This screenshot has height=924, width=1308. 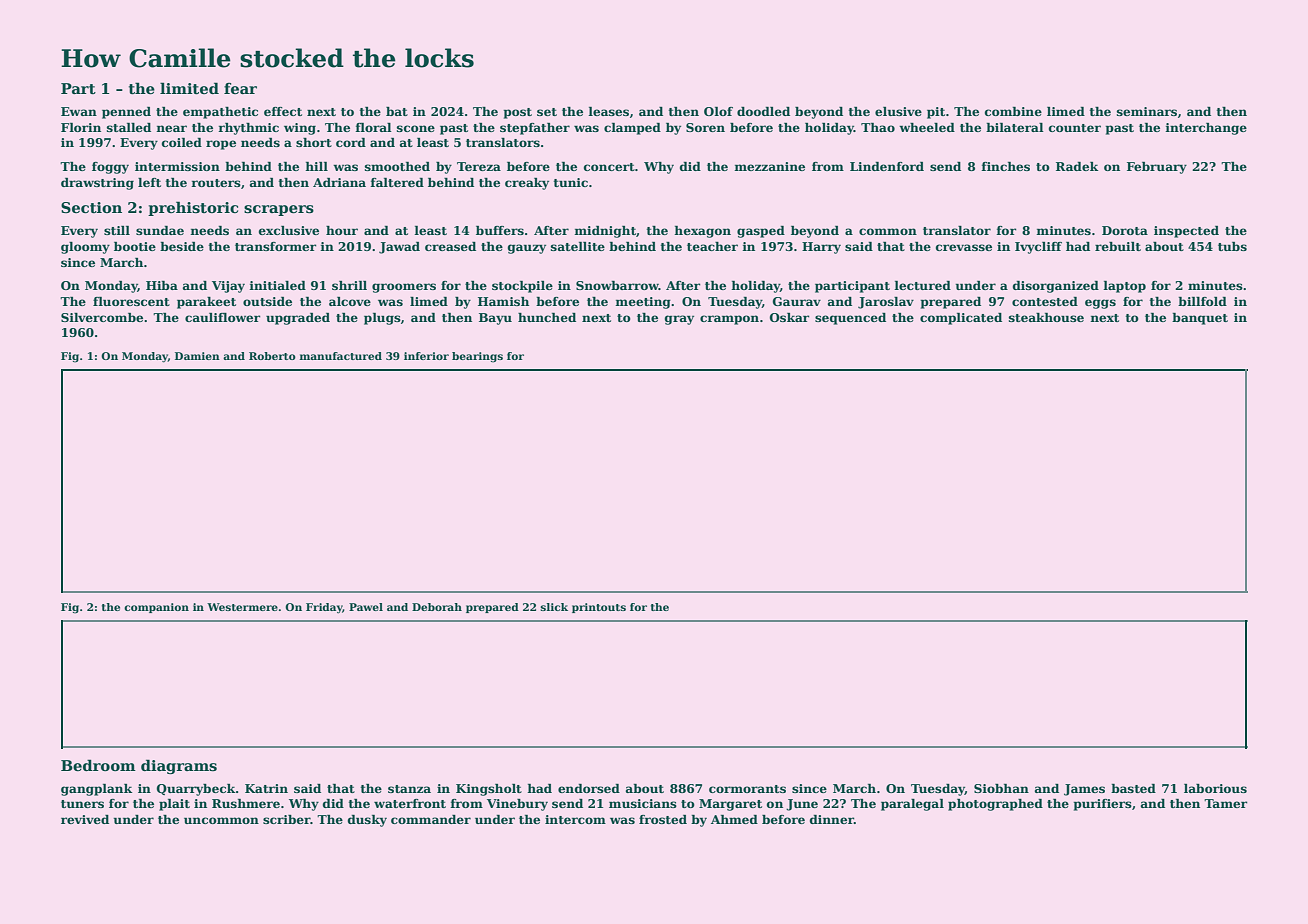 I want to click on steakhouse, so click(x=1046, y=317).
